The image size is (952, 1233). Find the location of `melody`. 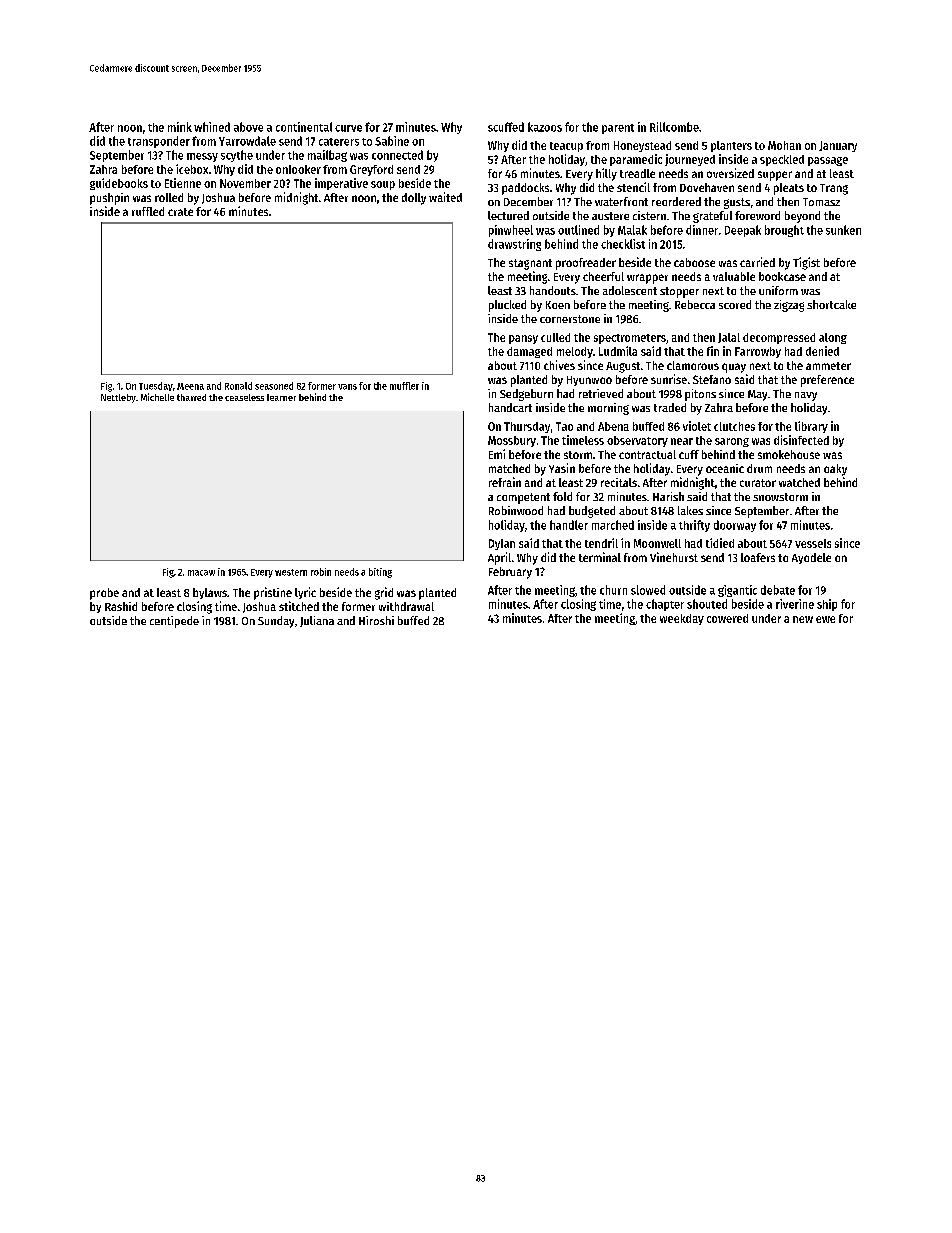

melody is located at coordinates (575, 352).
